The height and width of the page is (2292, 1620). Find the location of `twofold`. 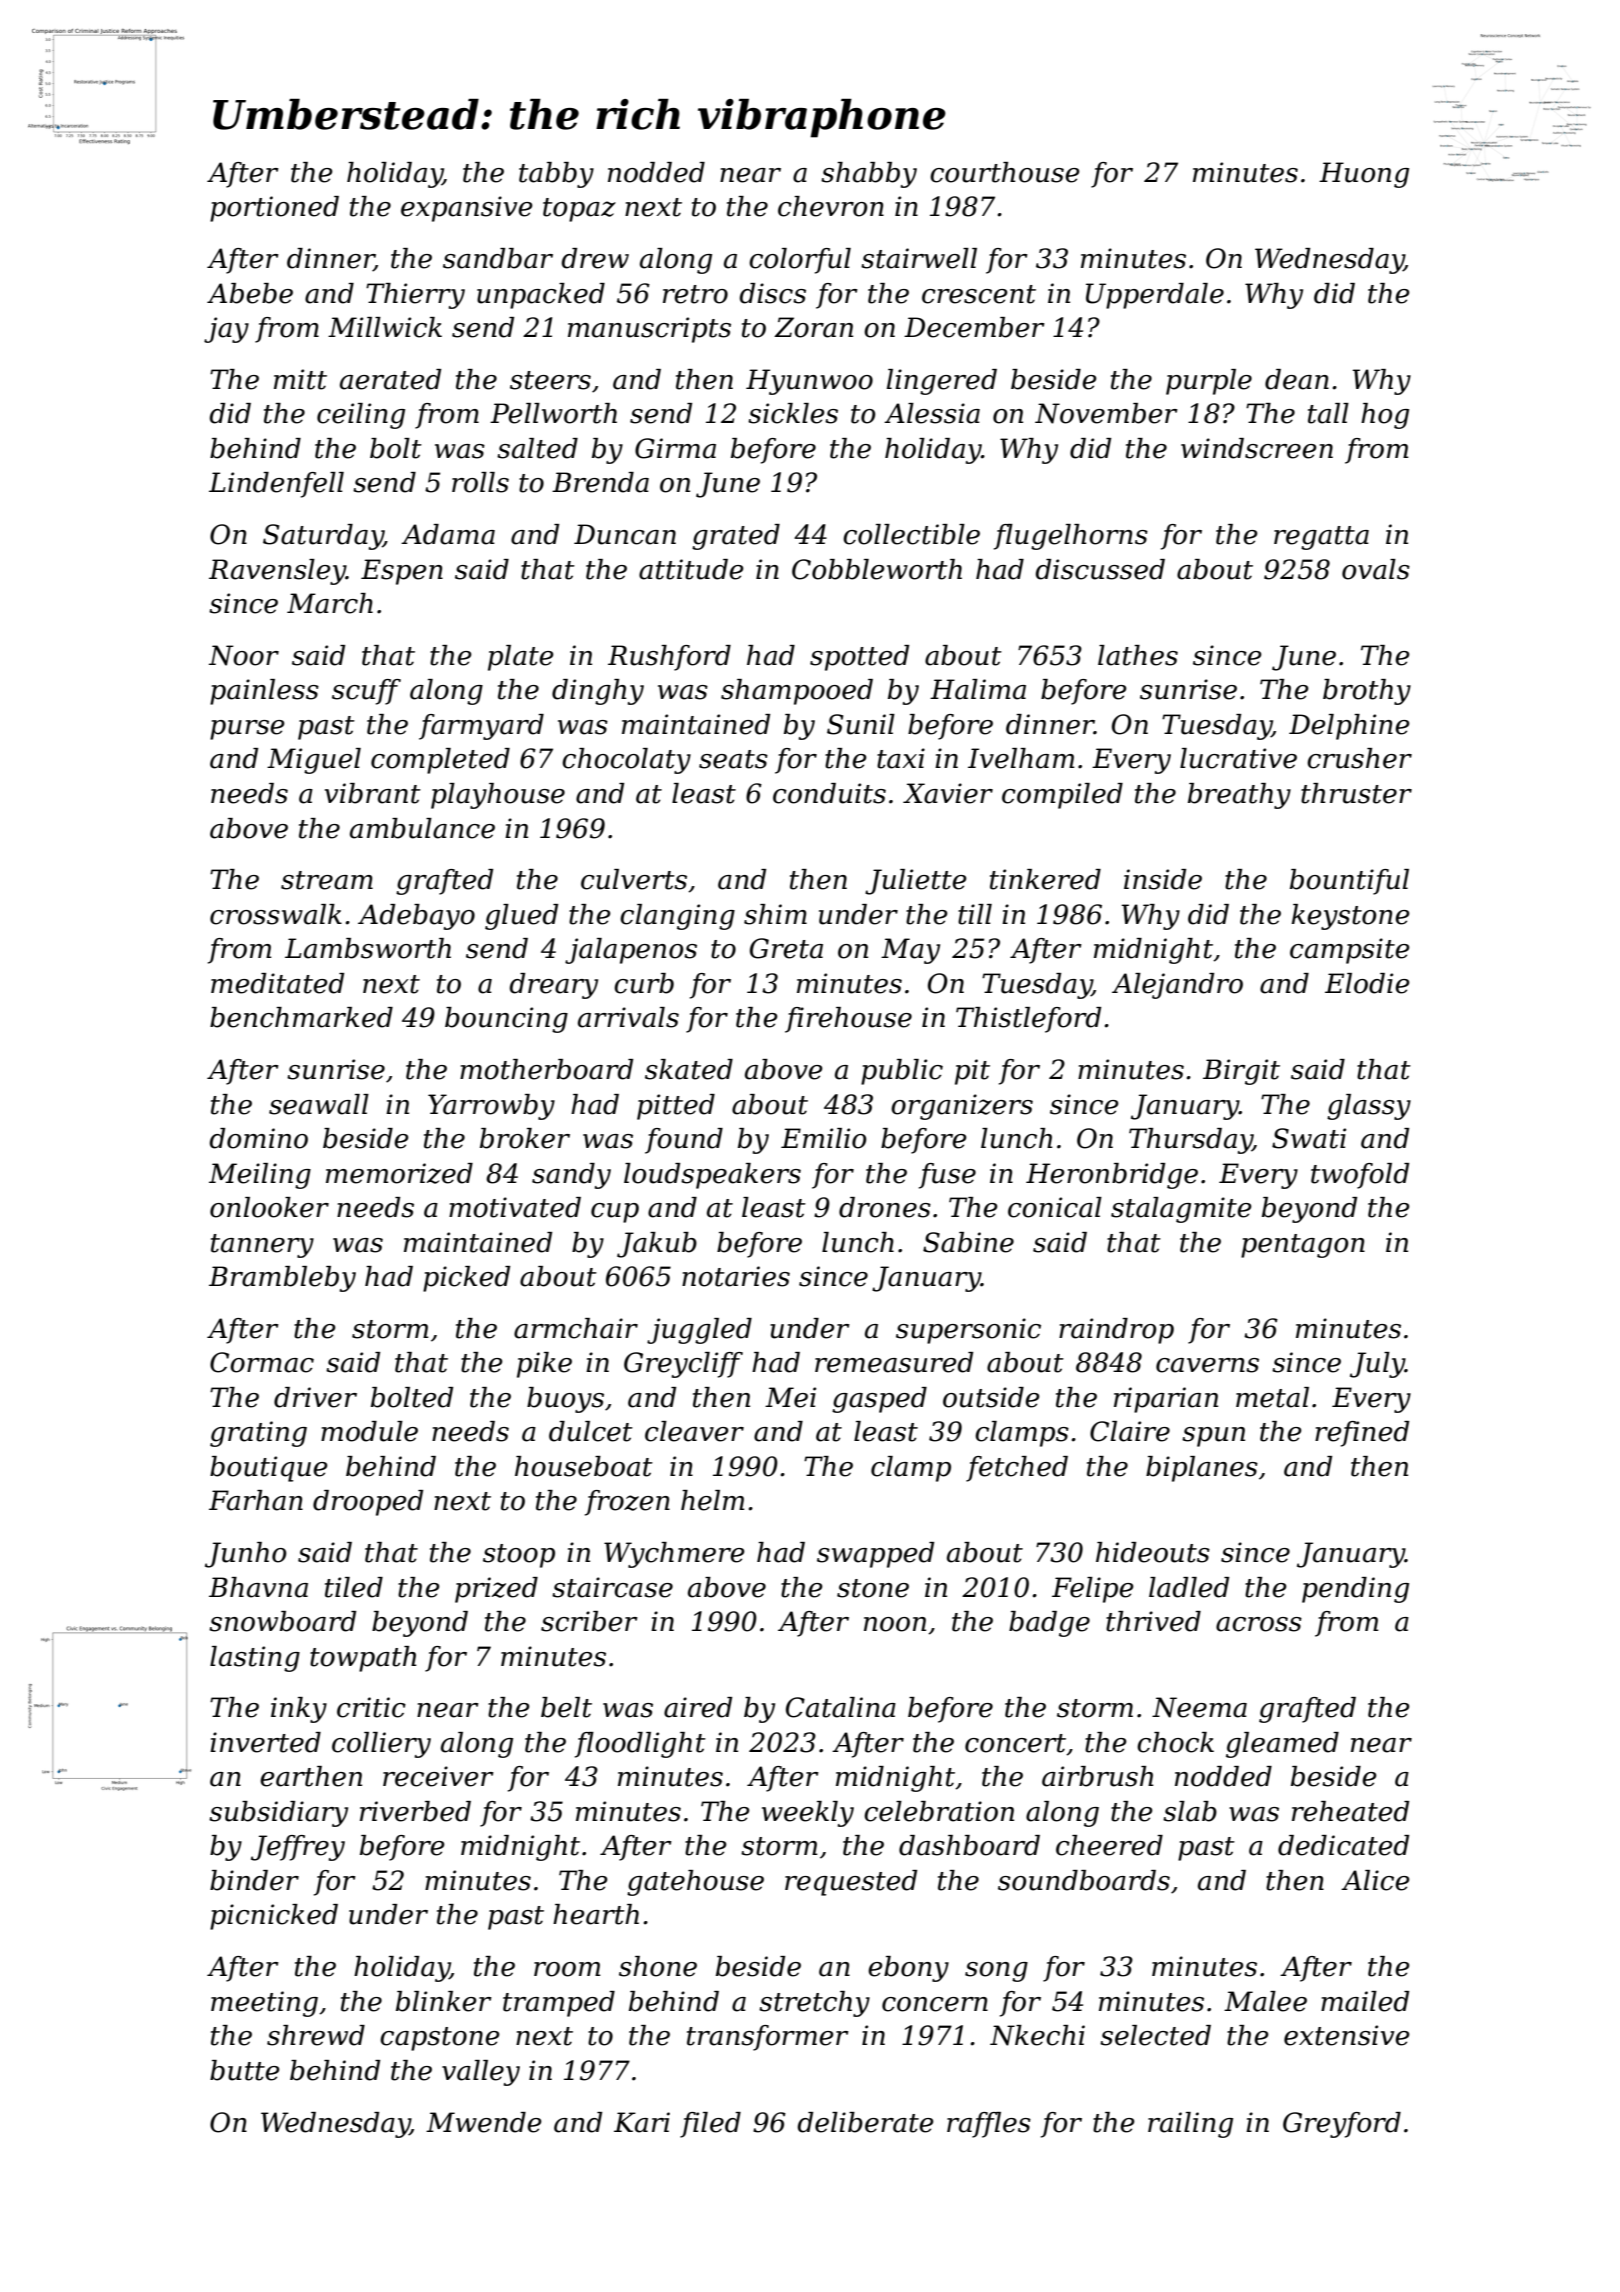

twofold is located at coordinates (1360, 1176).
